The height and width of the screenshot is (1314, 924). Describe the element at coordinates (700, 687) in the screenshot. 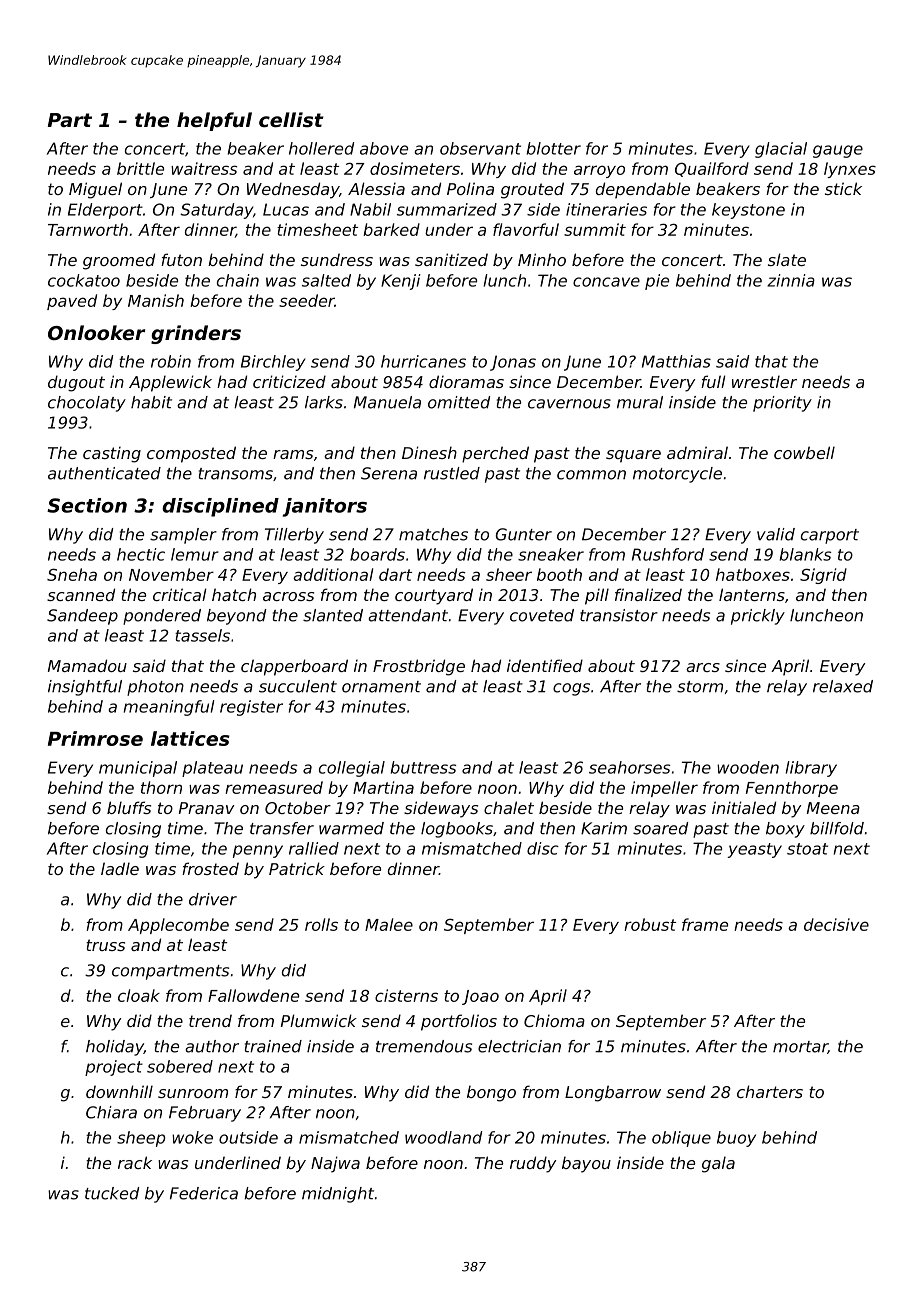

I see `storm` at that location.
